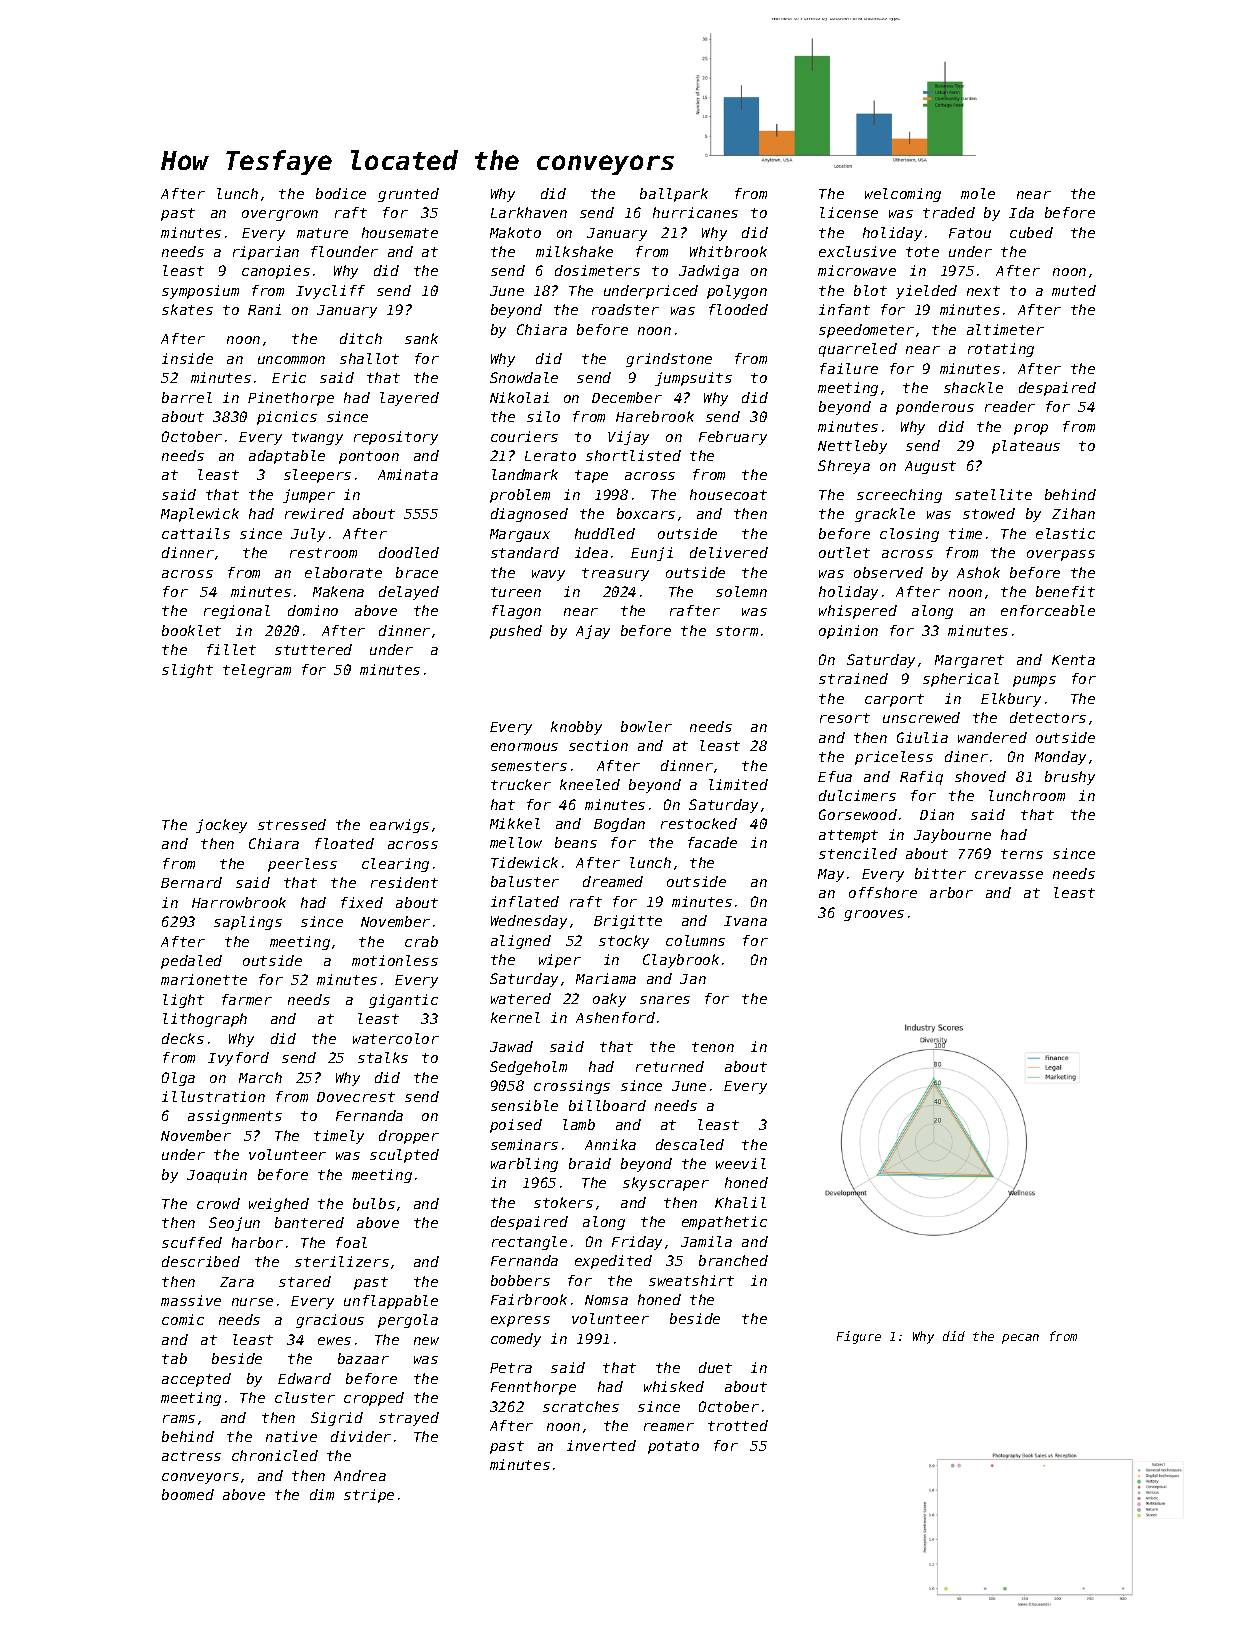 The image size is (1258, 1628). What do you see at coordinates (1070, 778) in the screenshot?
I see `brushy` at bounding box center [1070, 778].
